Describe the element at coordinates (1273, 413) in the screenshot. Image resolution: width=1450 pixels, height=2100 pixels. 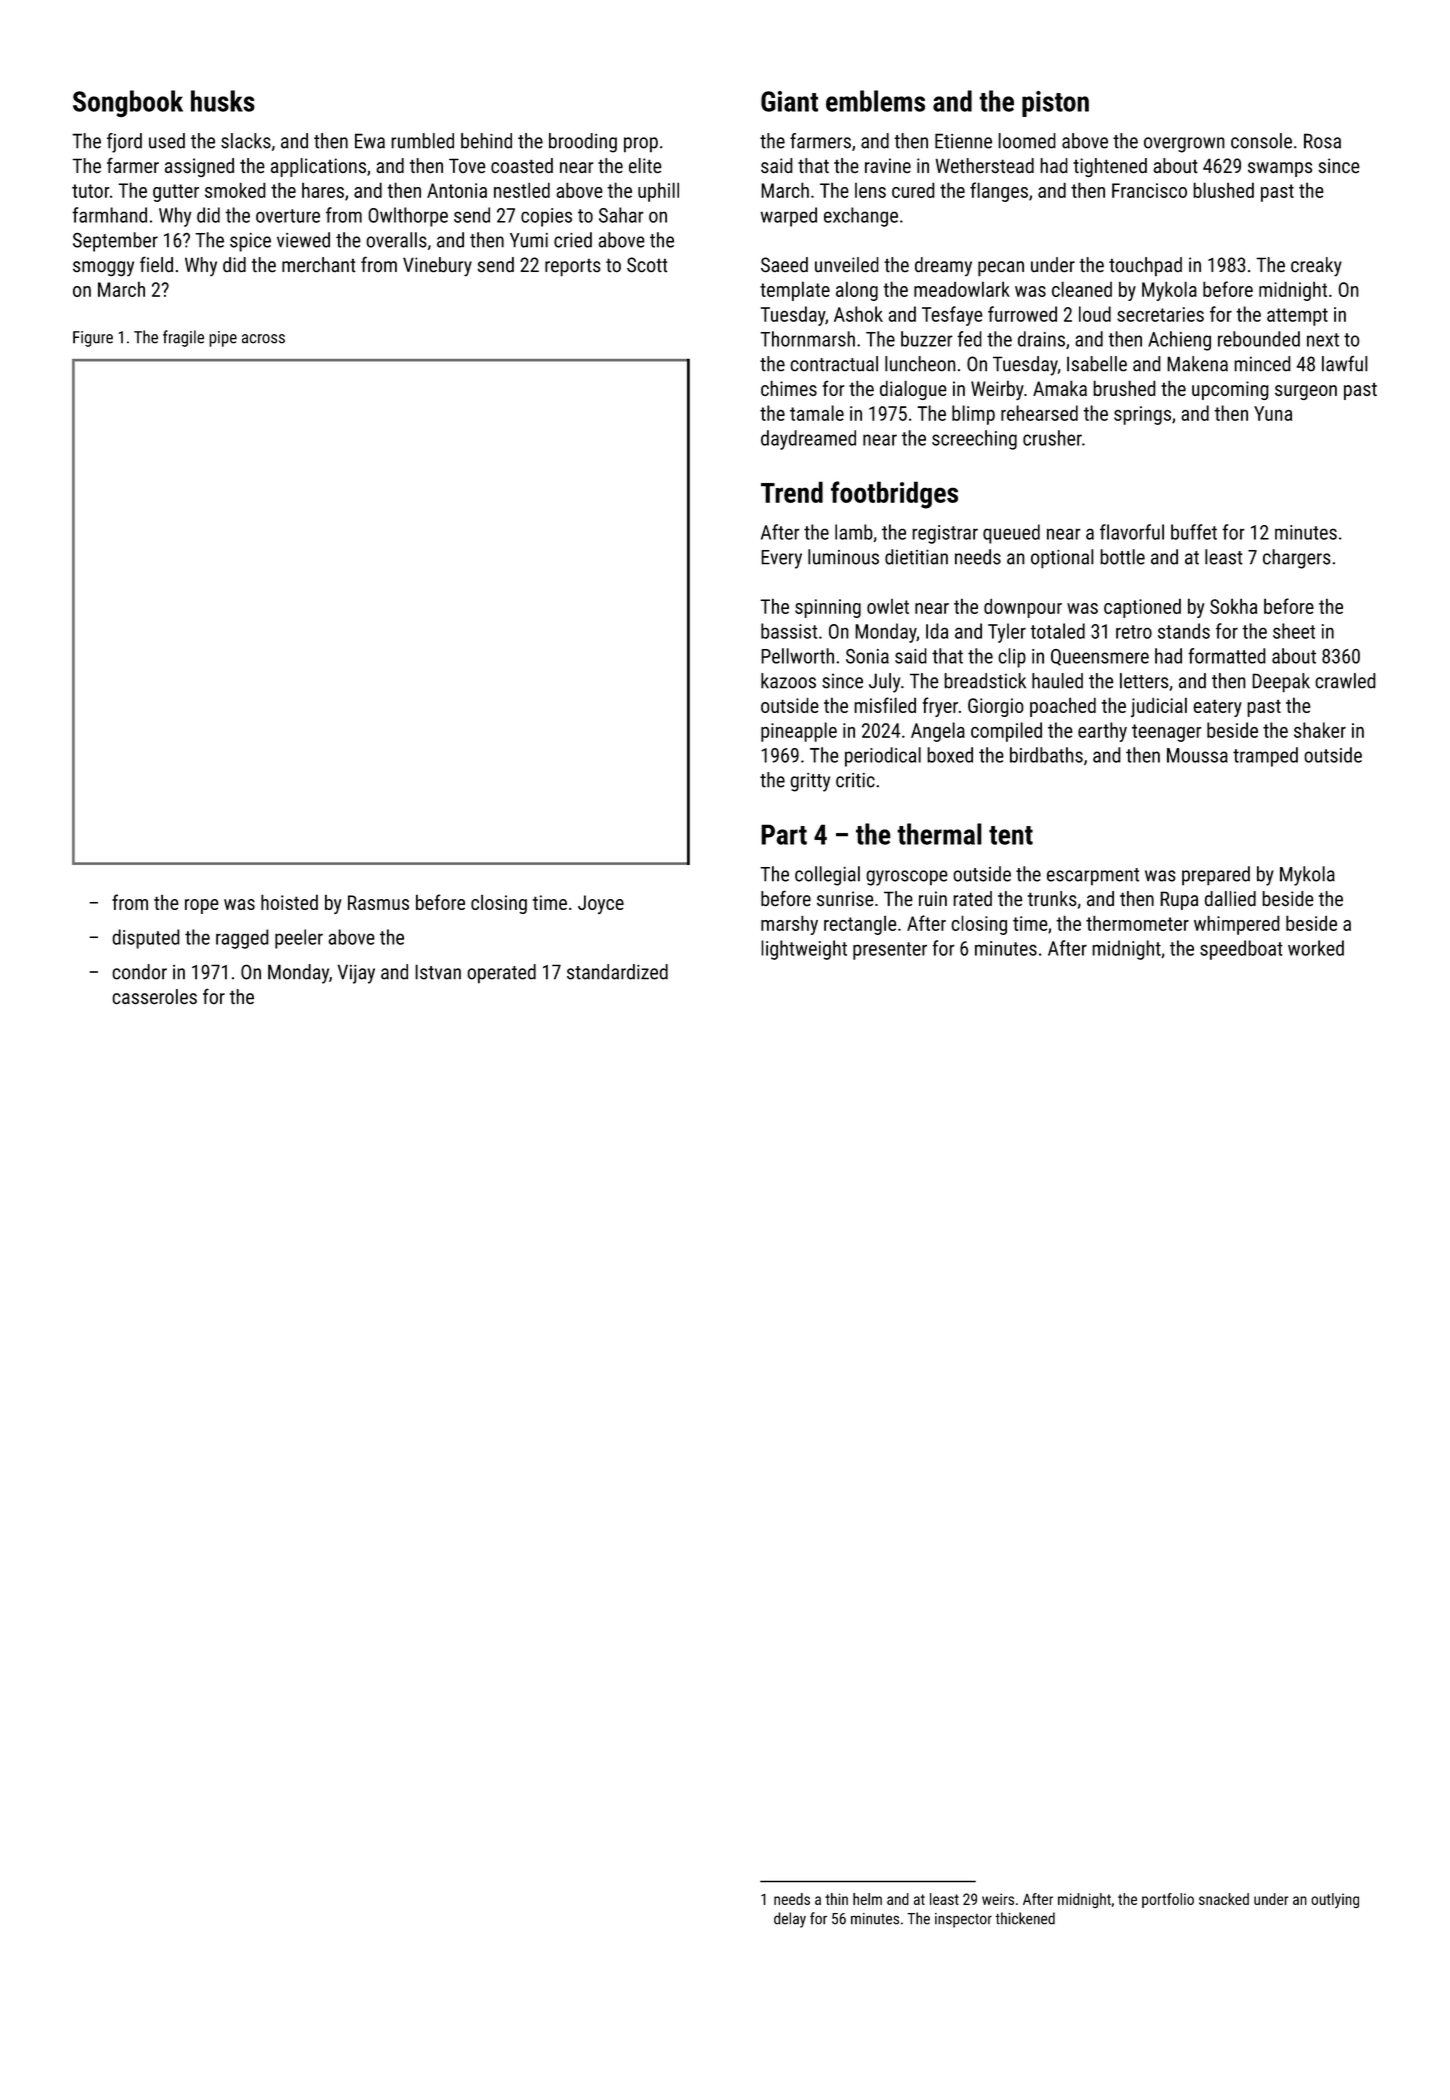
I see `Yuna` at that location.
